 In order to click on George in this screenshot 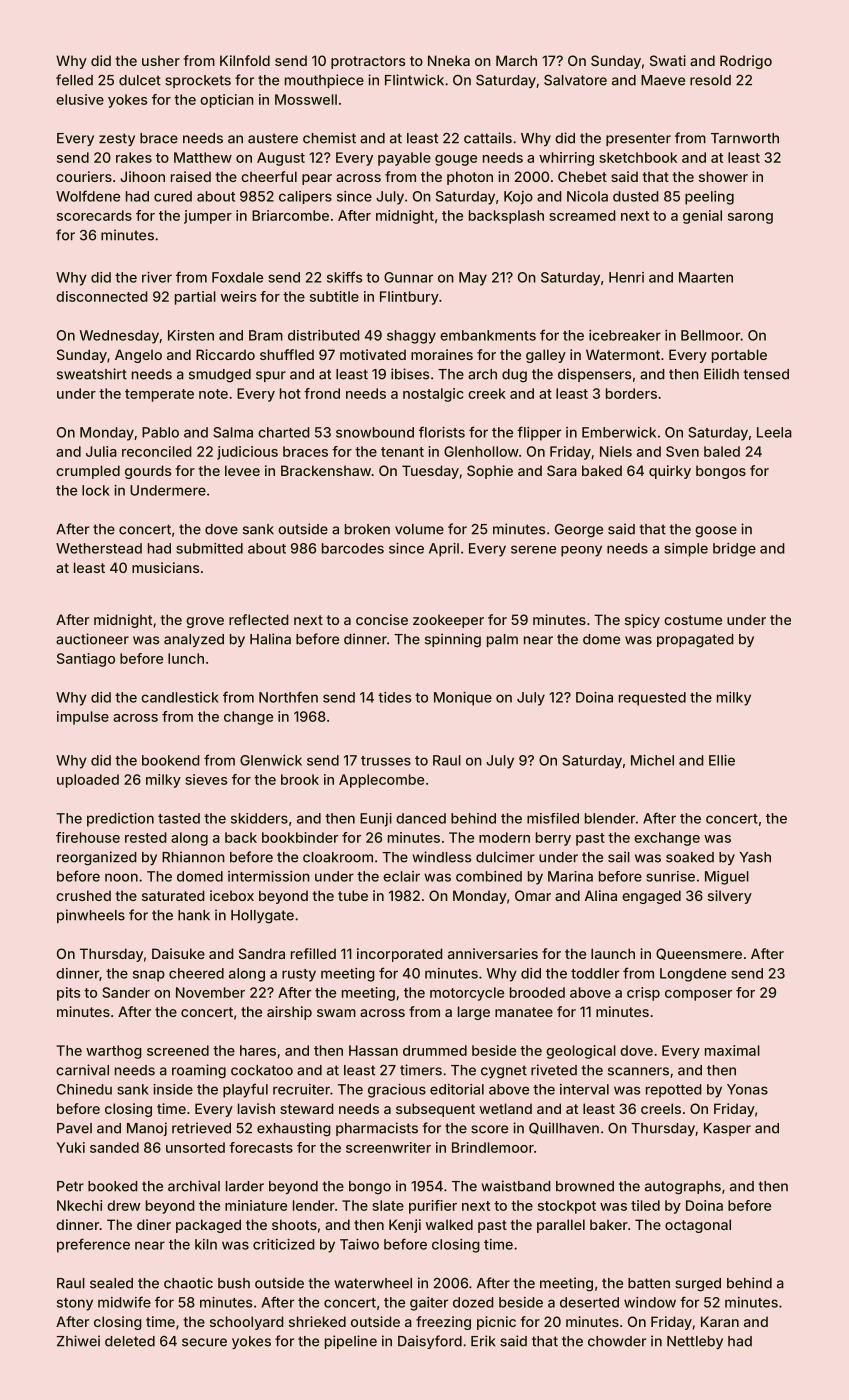, I will do `click(579, 531)`.
